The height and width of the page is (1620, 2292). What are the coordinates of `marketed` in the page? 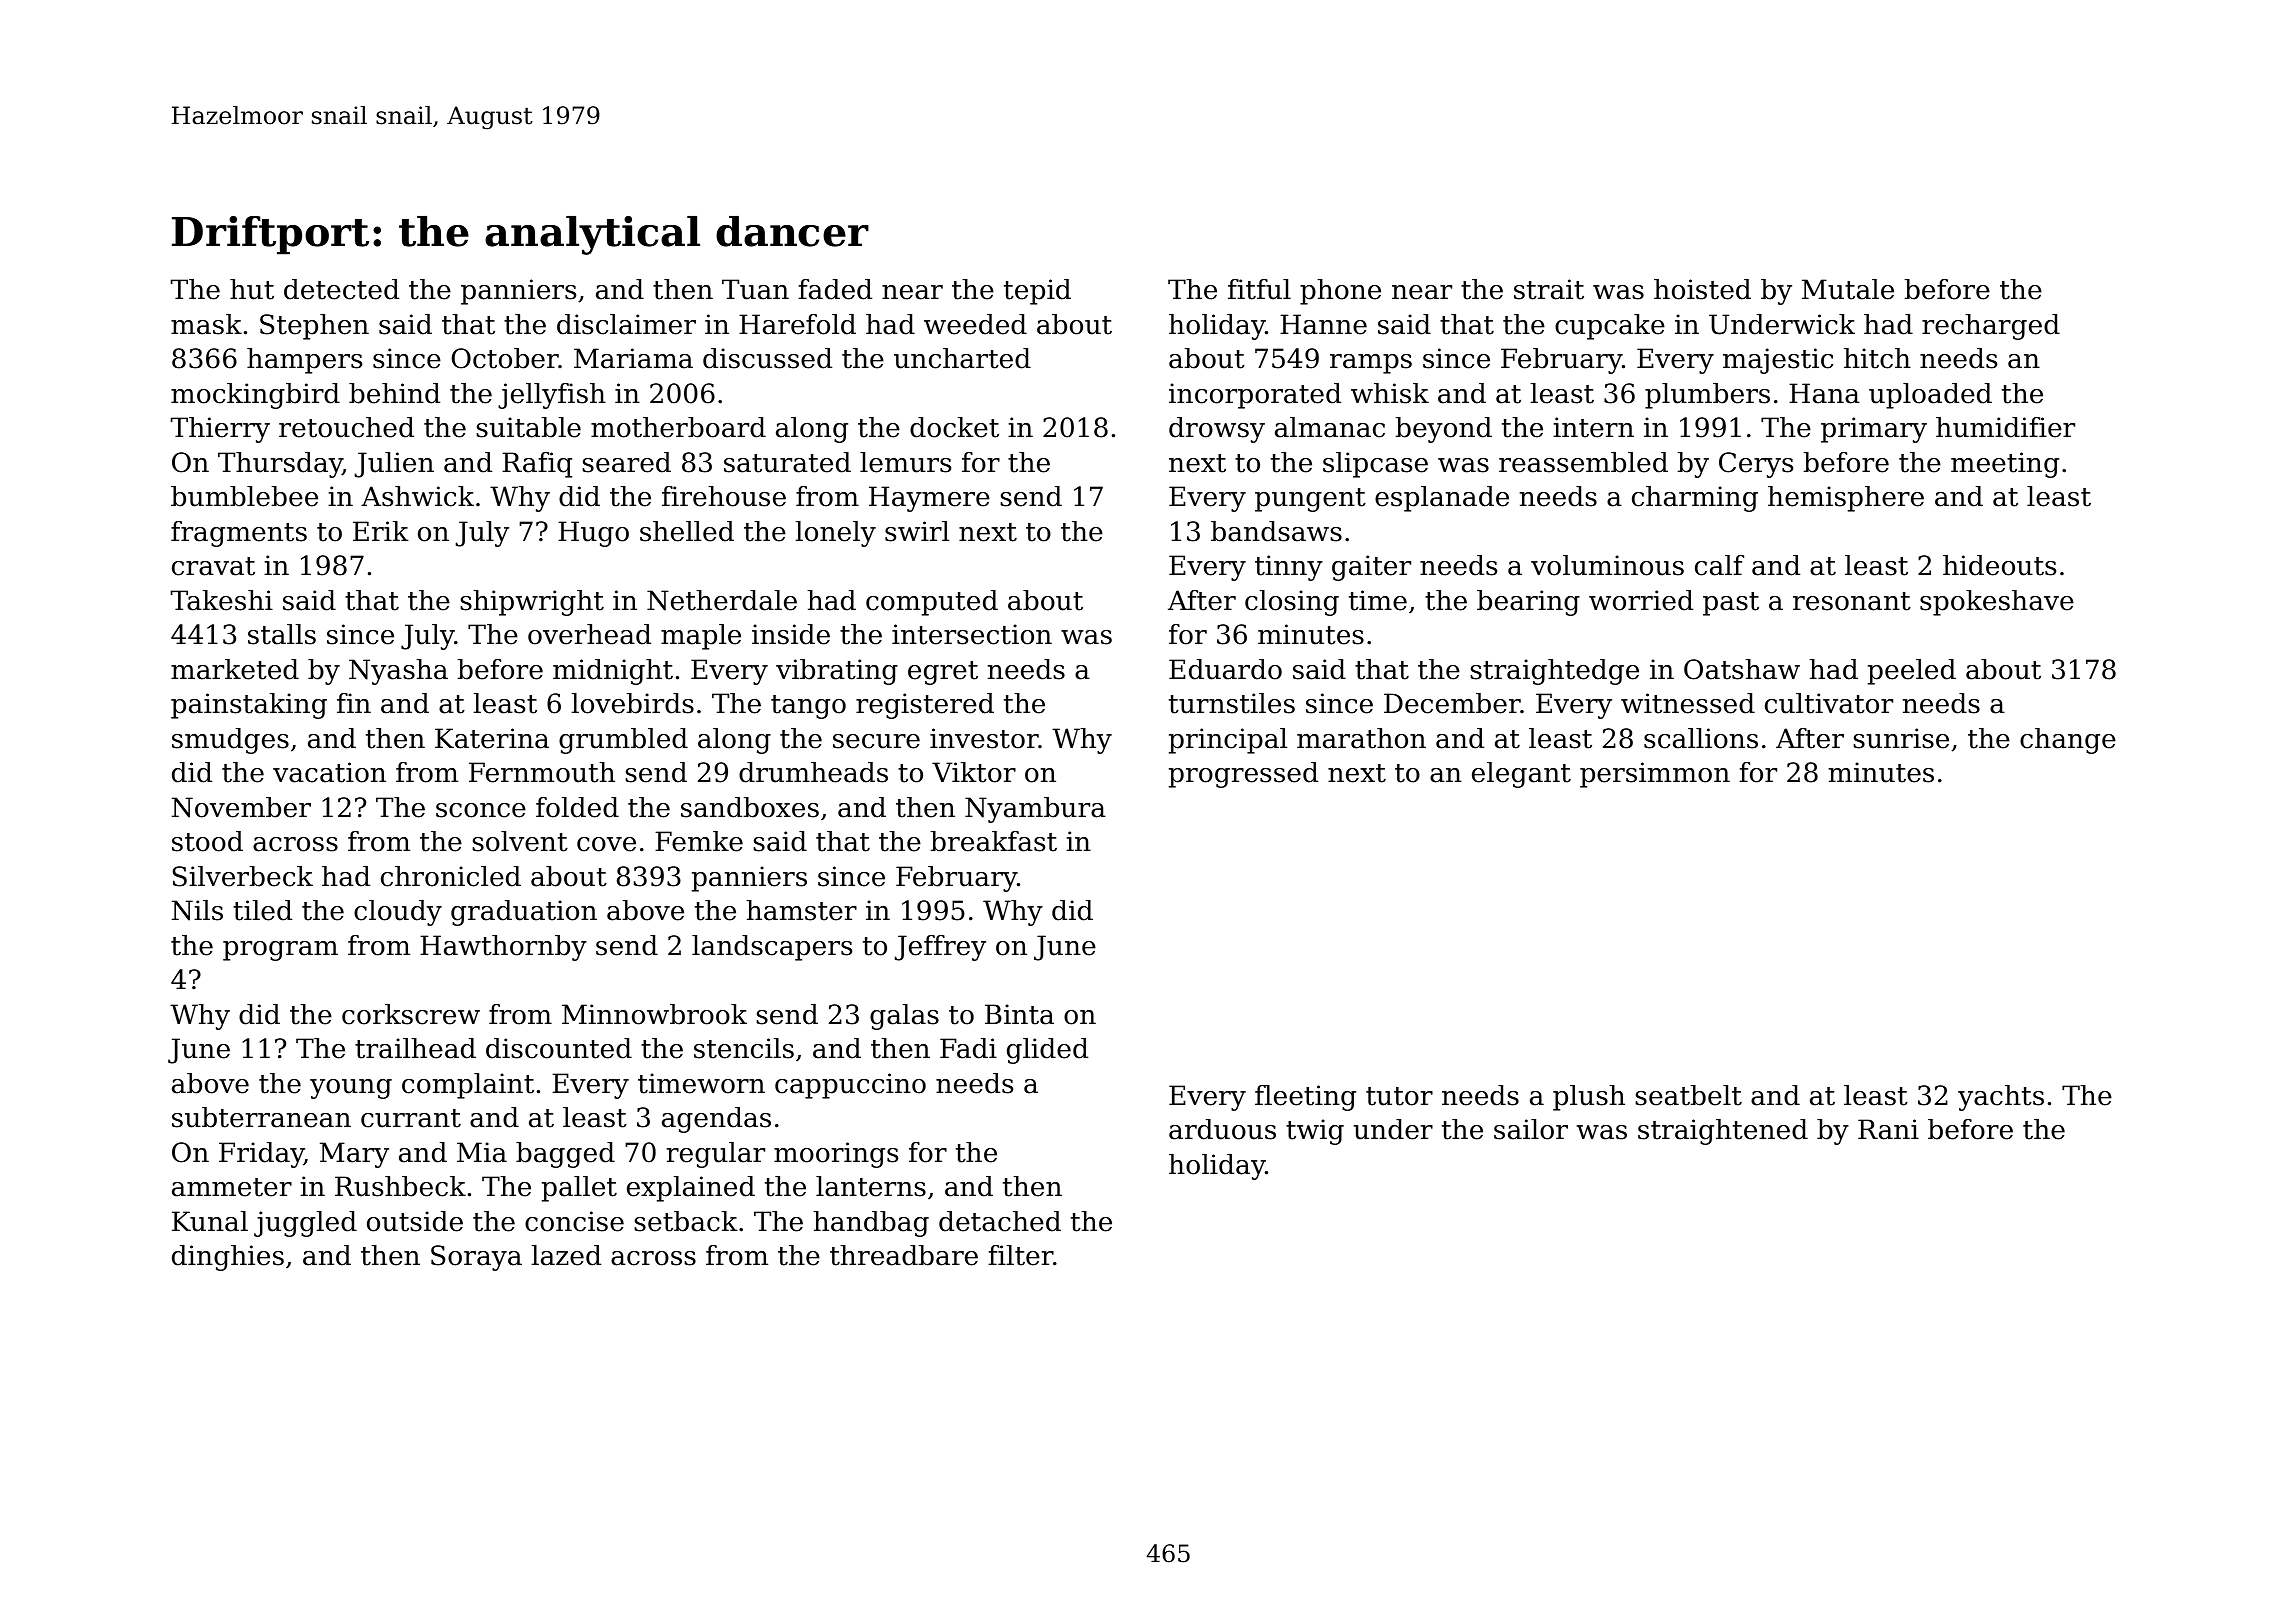 It's located at (235, 669).
